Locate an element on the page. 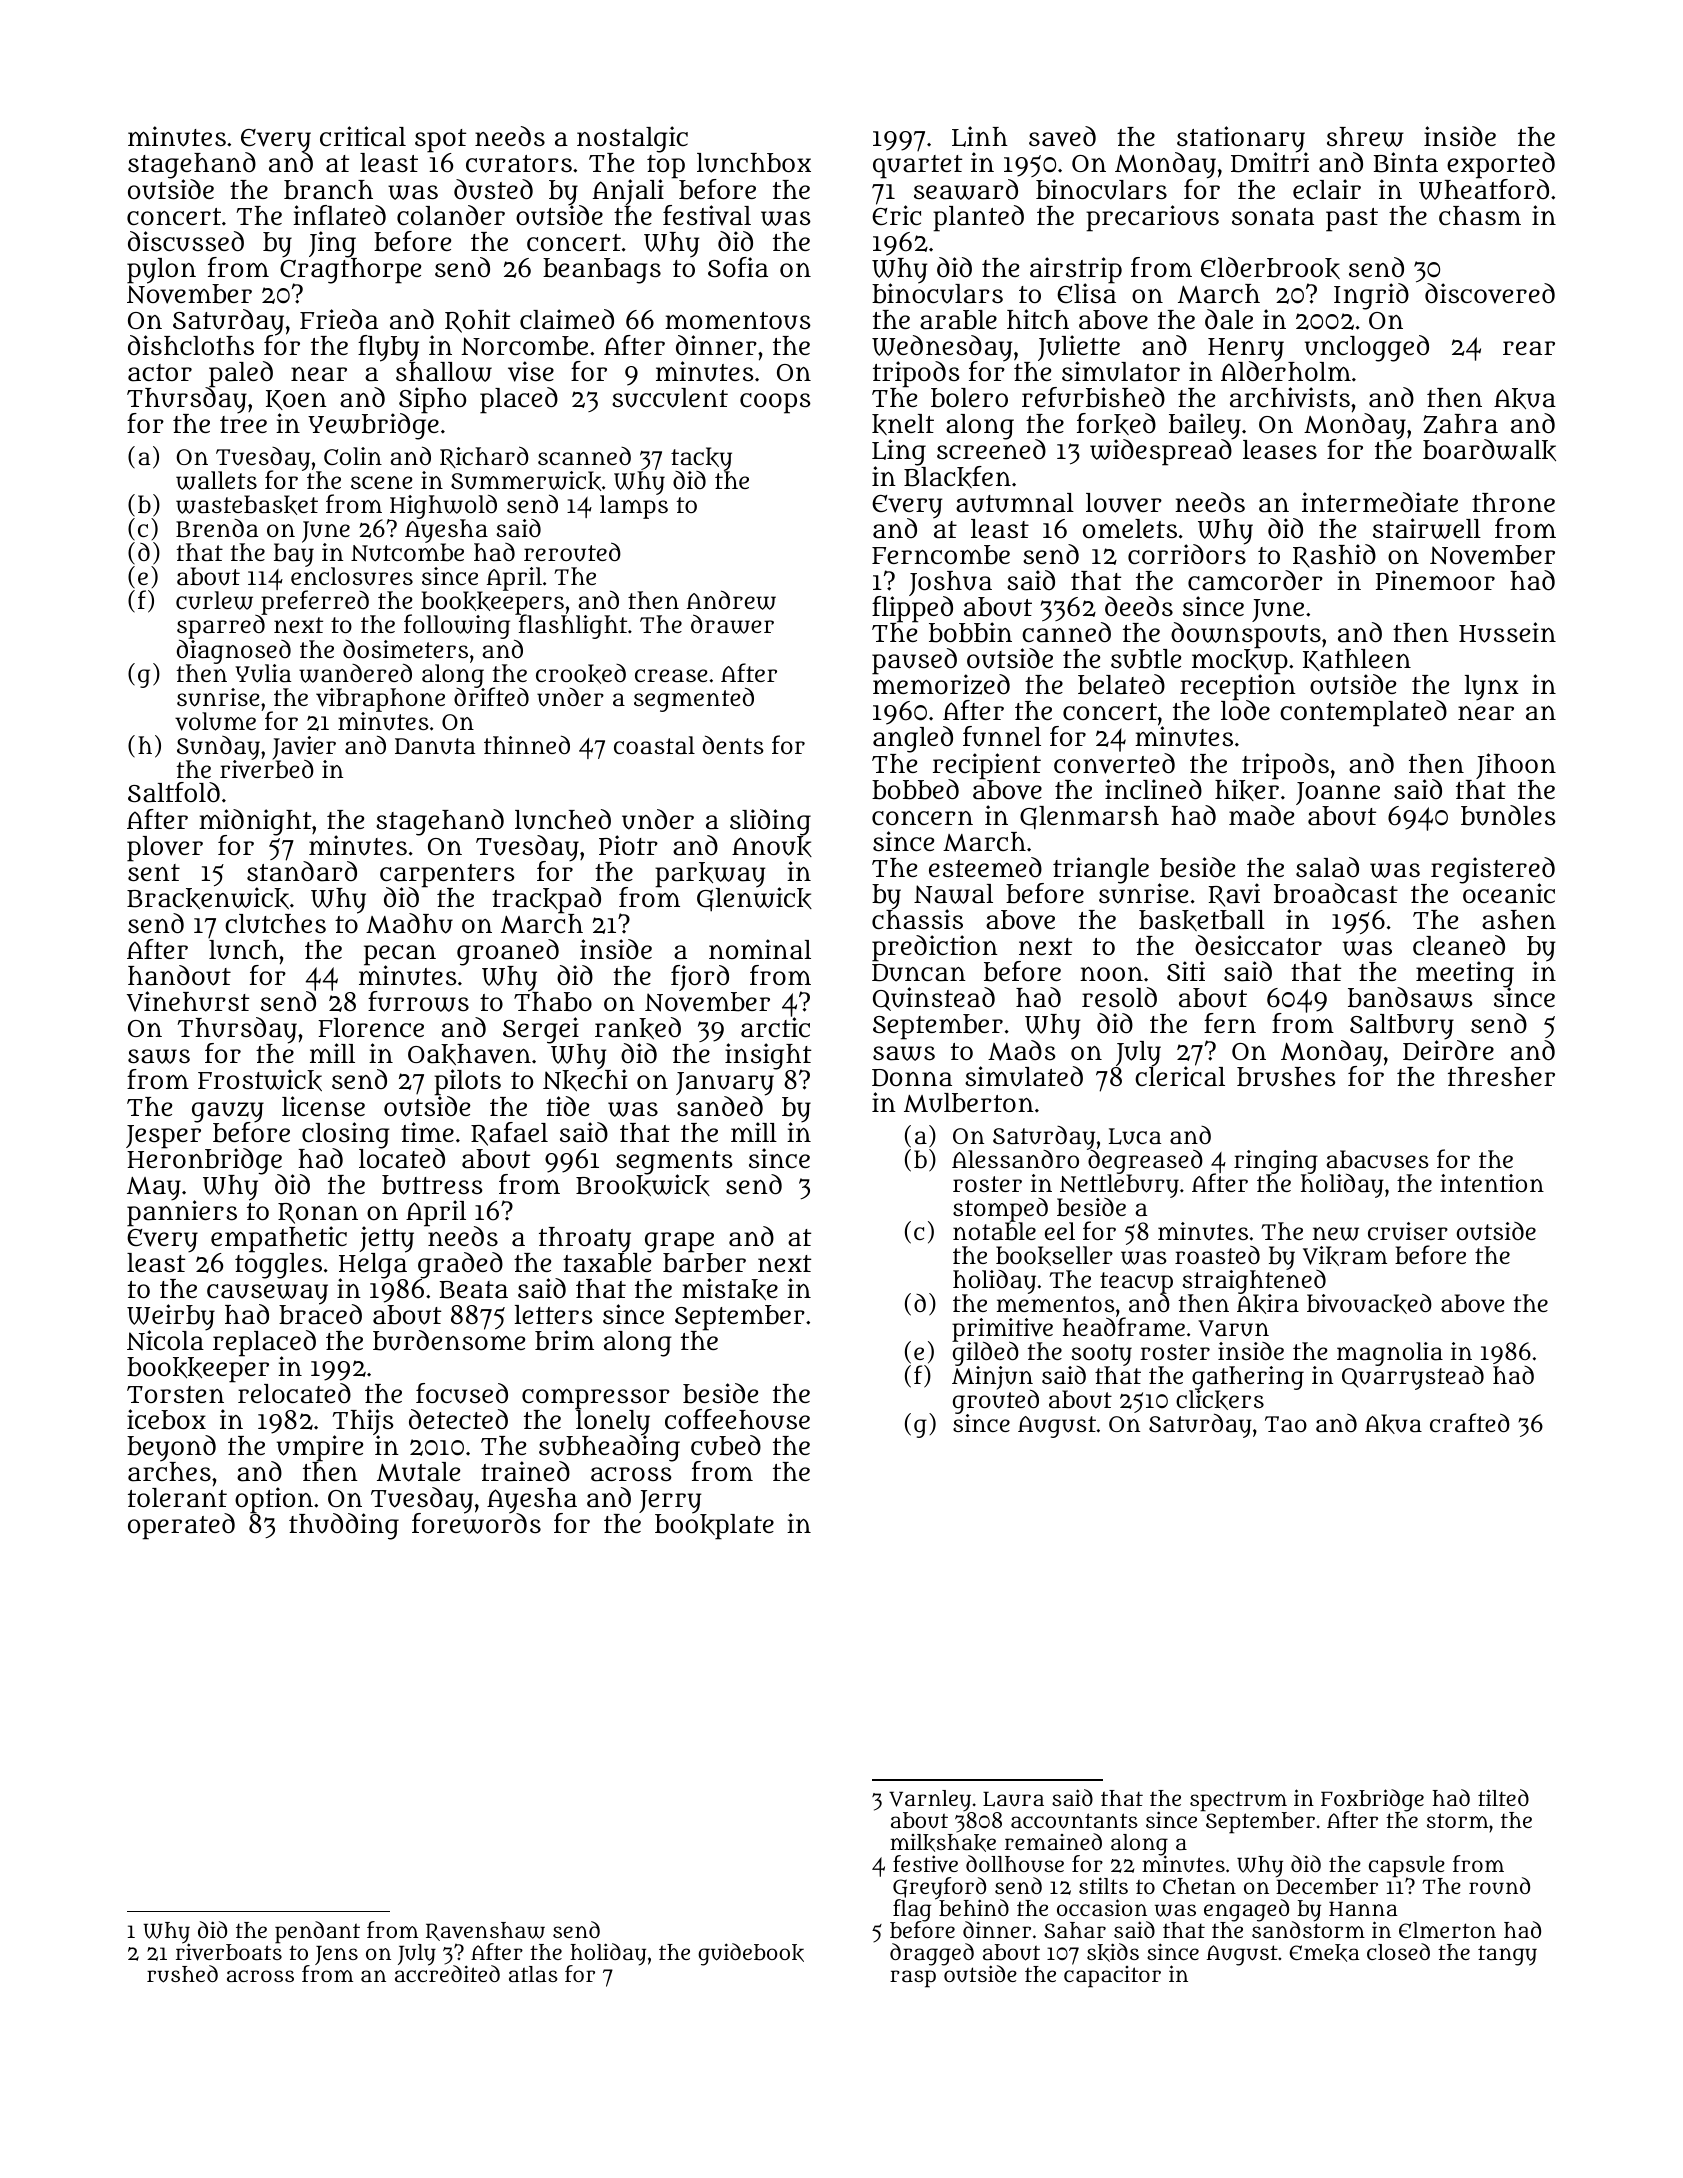 Image resolution: width=1683 pixels, height=2178 pixels. parkway is located at coordinates (710, 875).
